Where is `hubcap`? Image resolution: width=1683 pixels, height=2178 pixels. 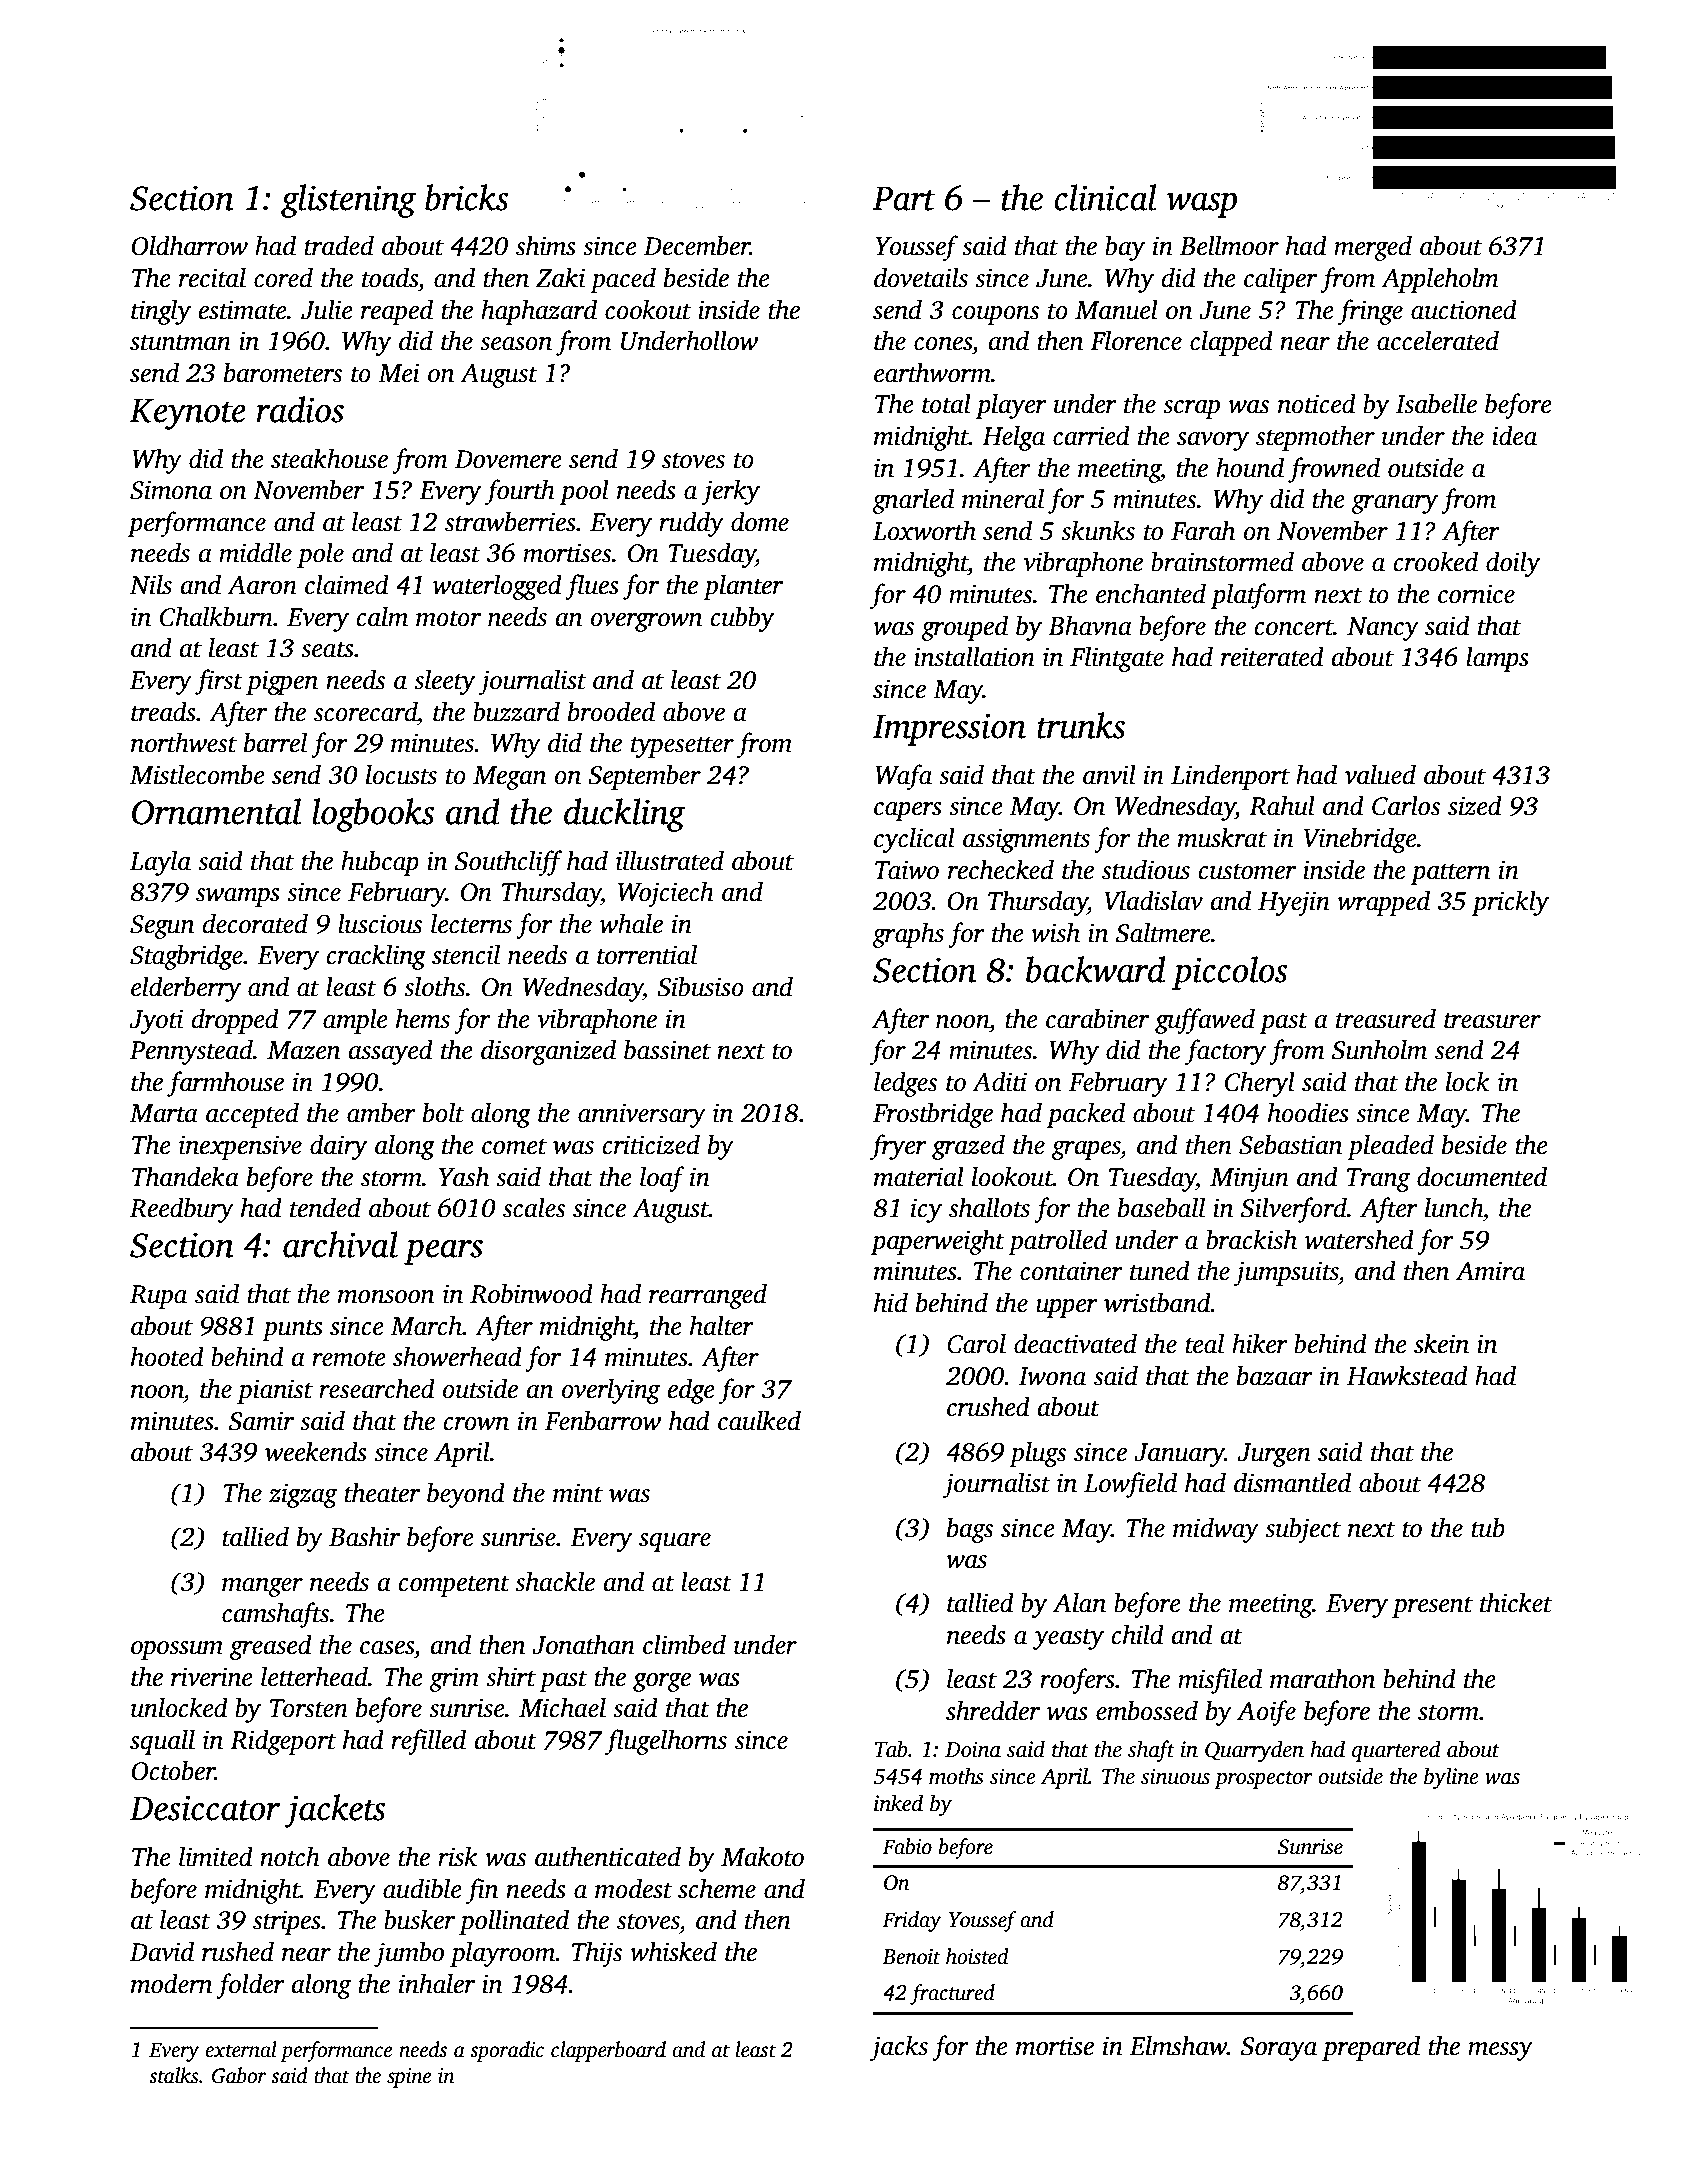 hubcap is located at coordinates (380, 863).
